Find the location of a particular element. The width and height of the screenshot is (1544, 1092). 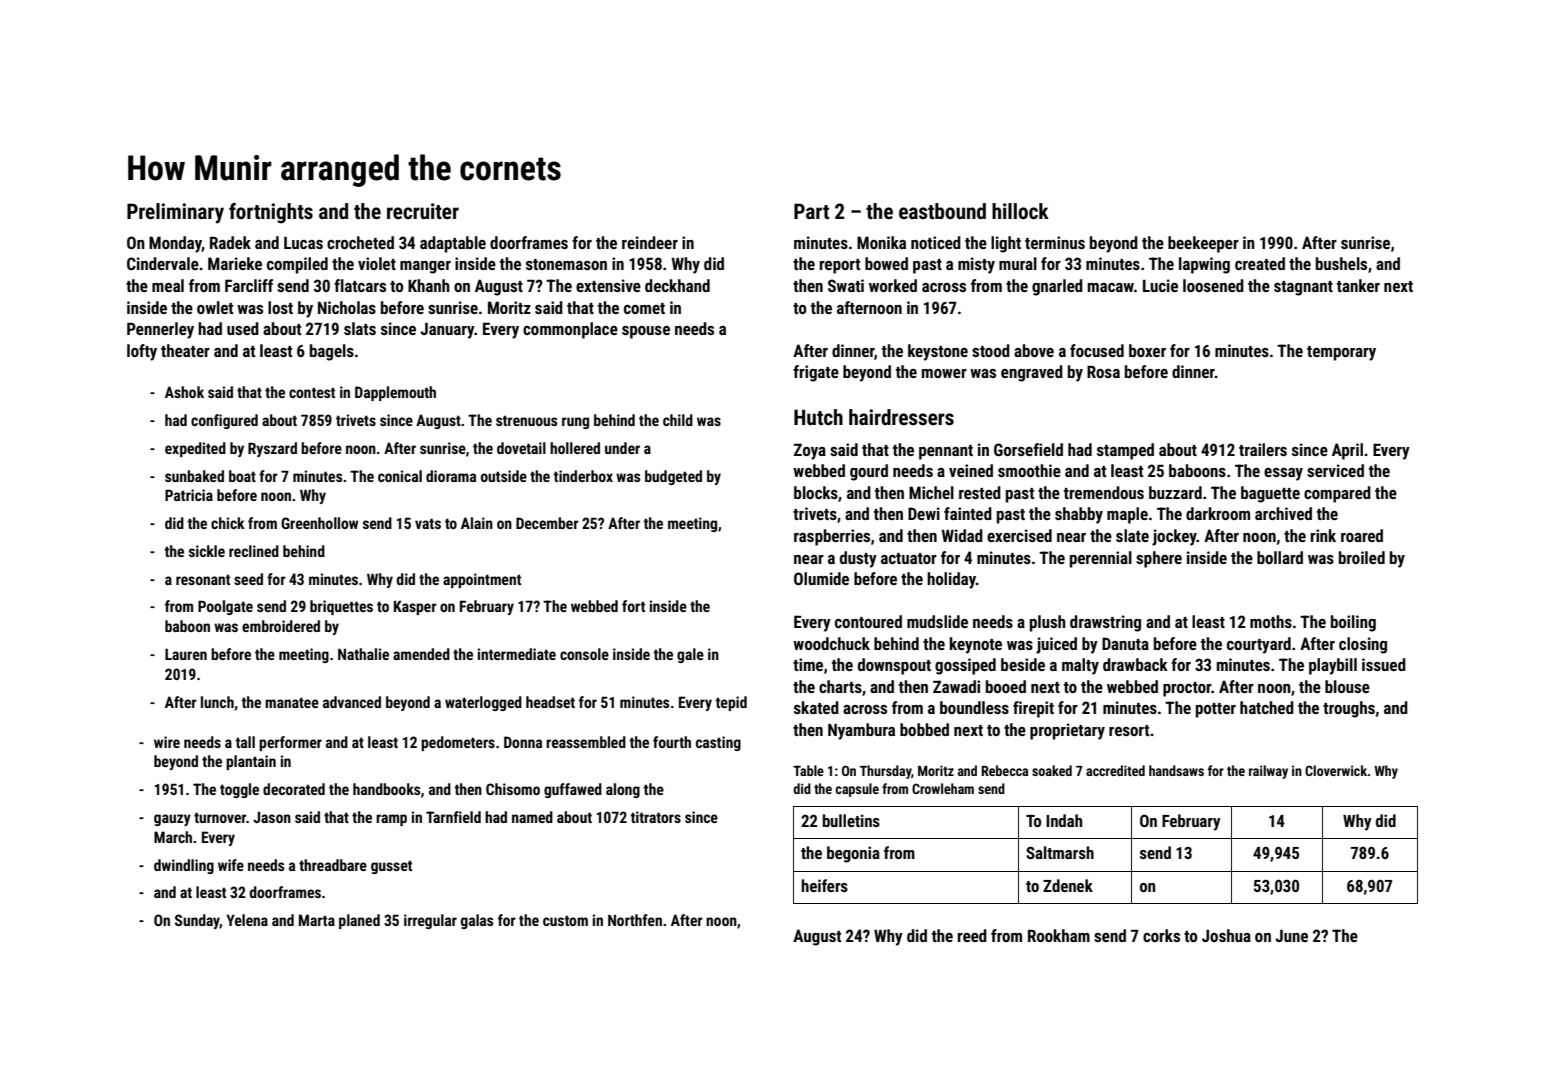

deckhand is located at coordinates (677, 285).
